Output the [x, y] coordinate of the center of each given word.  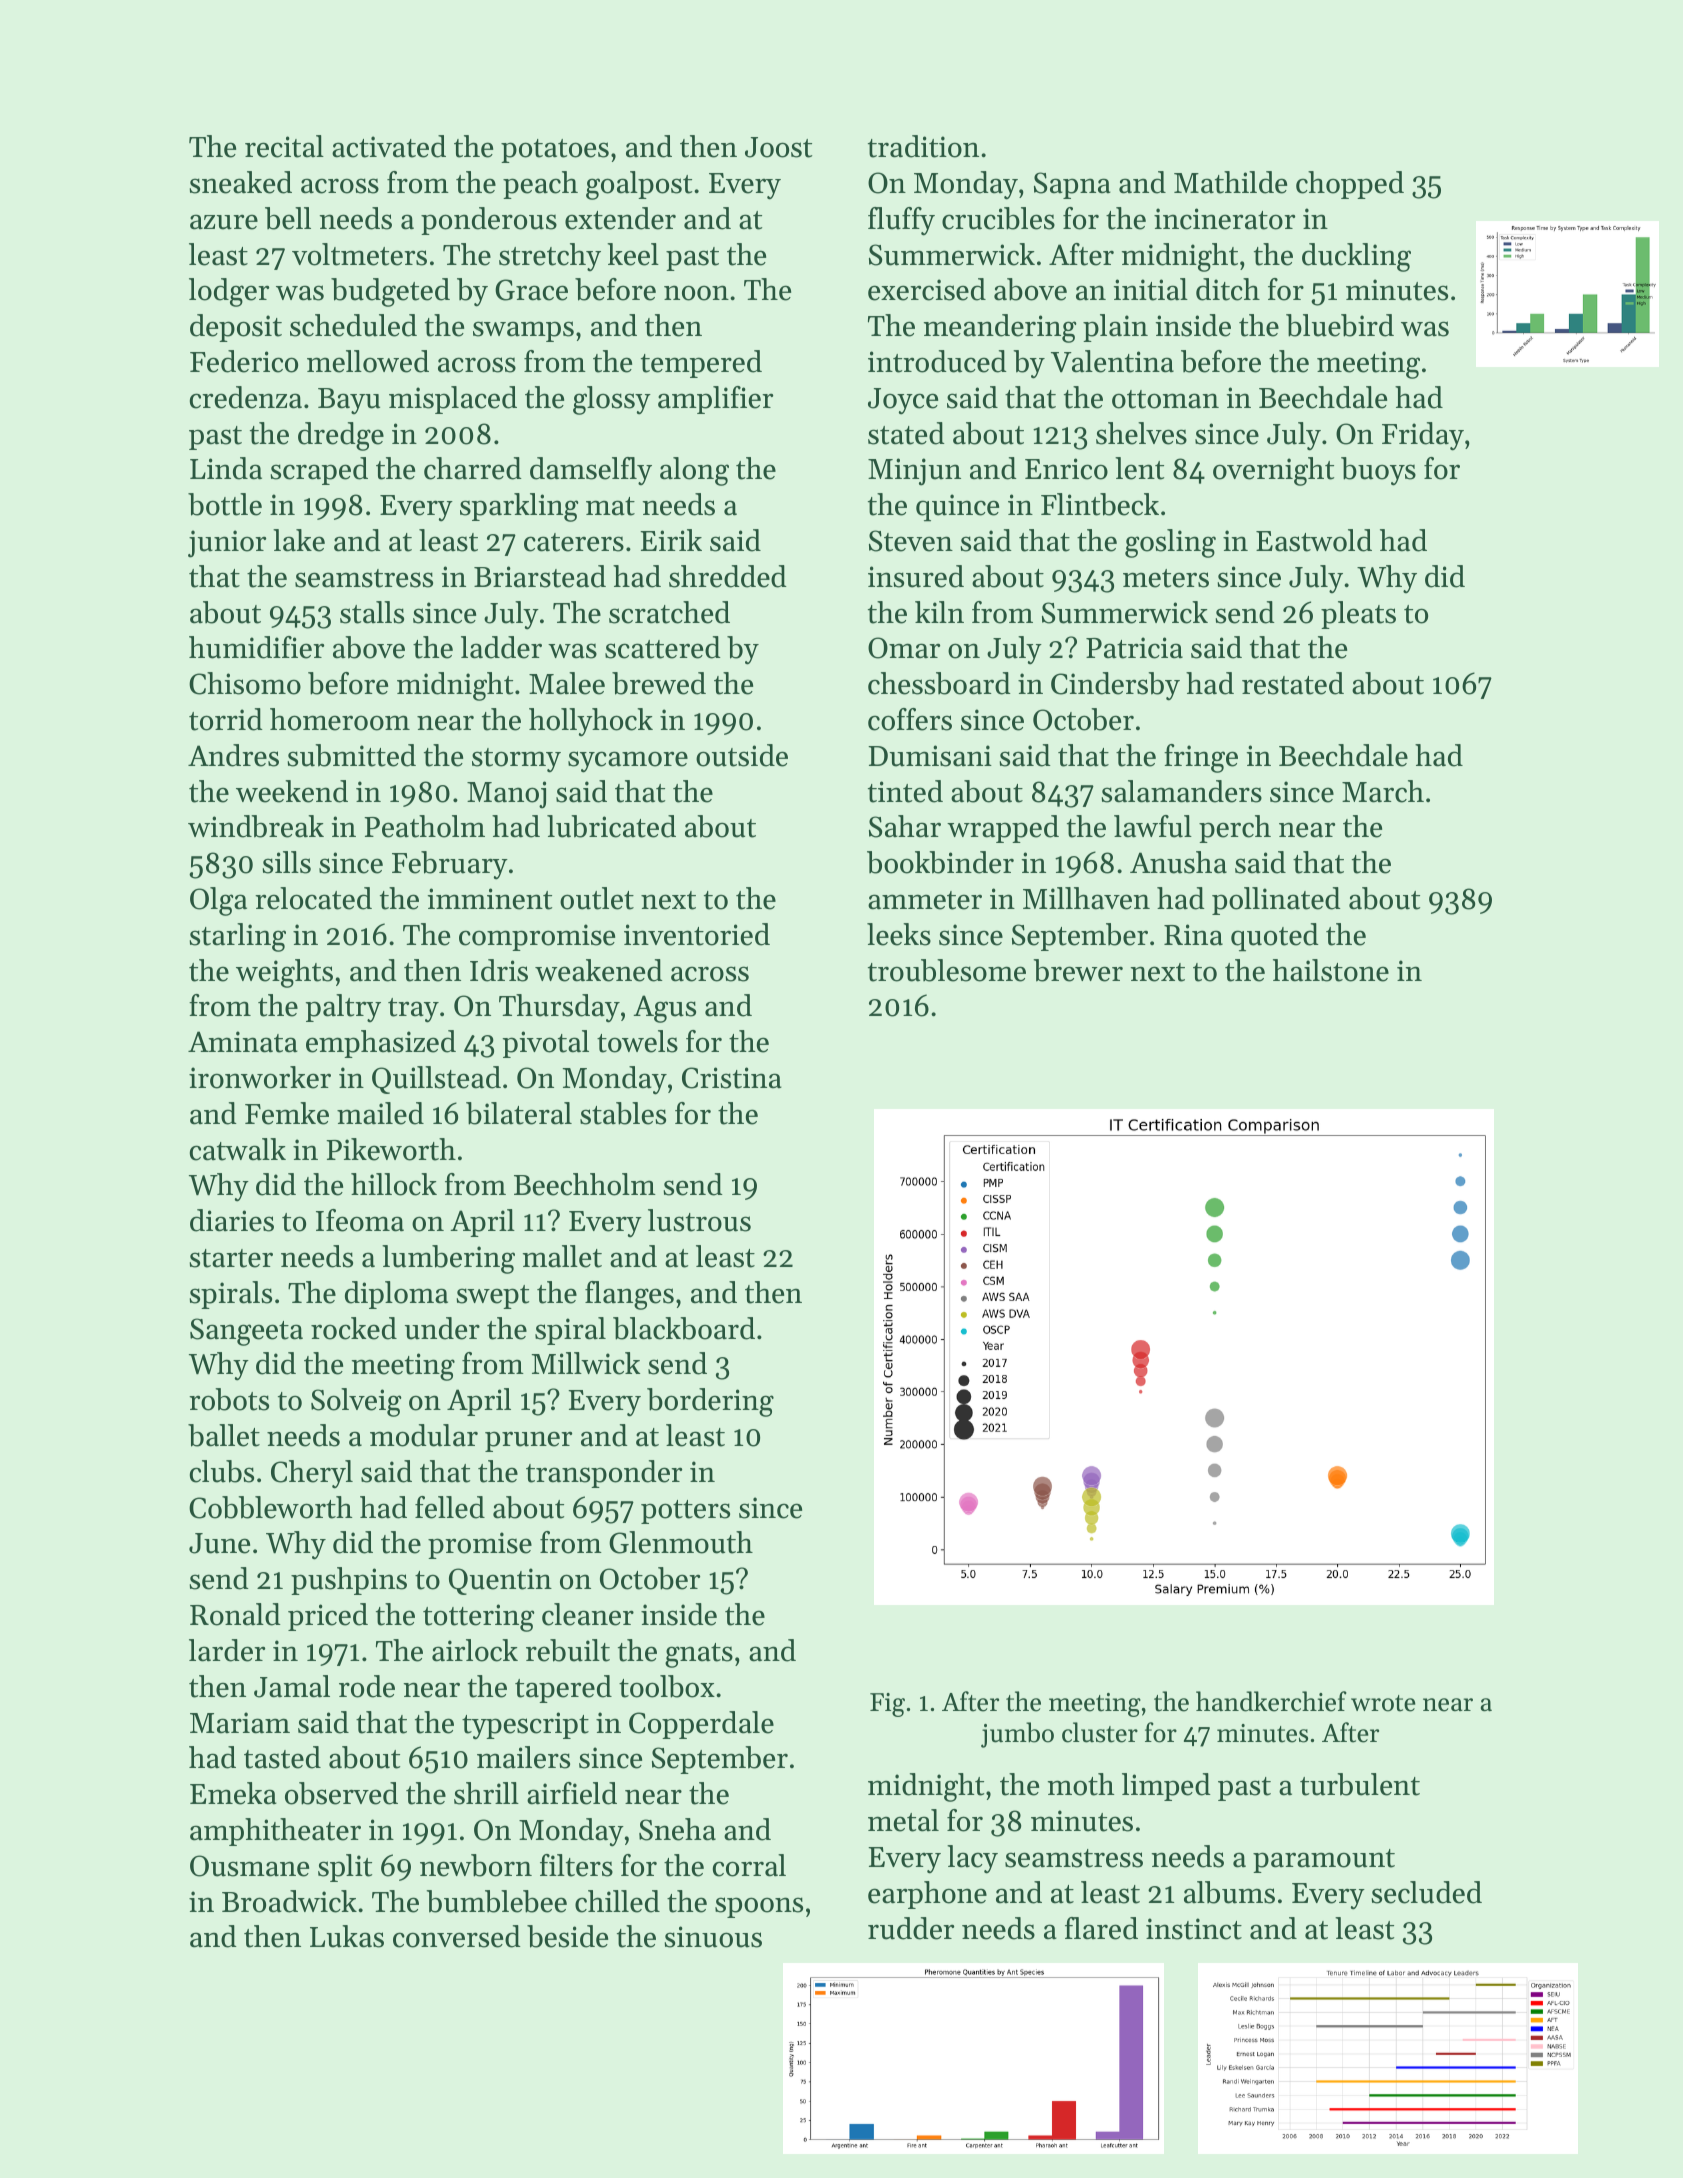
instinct [1194, 1929]
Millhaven [1086, 898]
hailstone [1331, 970]
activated [389, 146]
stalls [372, 612]
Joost [778, 147]
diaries [232, 1220]
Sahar [905, 826]
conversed [457, 1936]
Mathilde [1230, 182]
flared [1101, 1928]
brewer [1078, 970]
